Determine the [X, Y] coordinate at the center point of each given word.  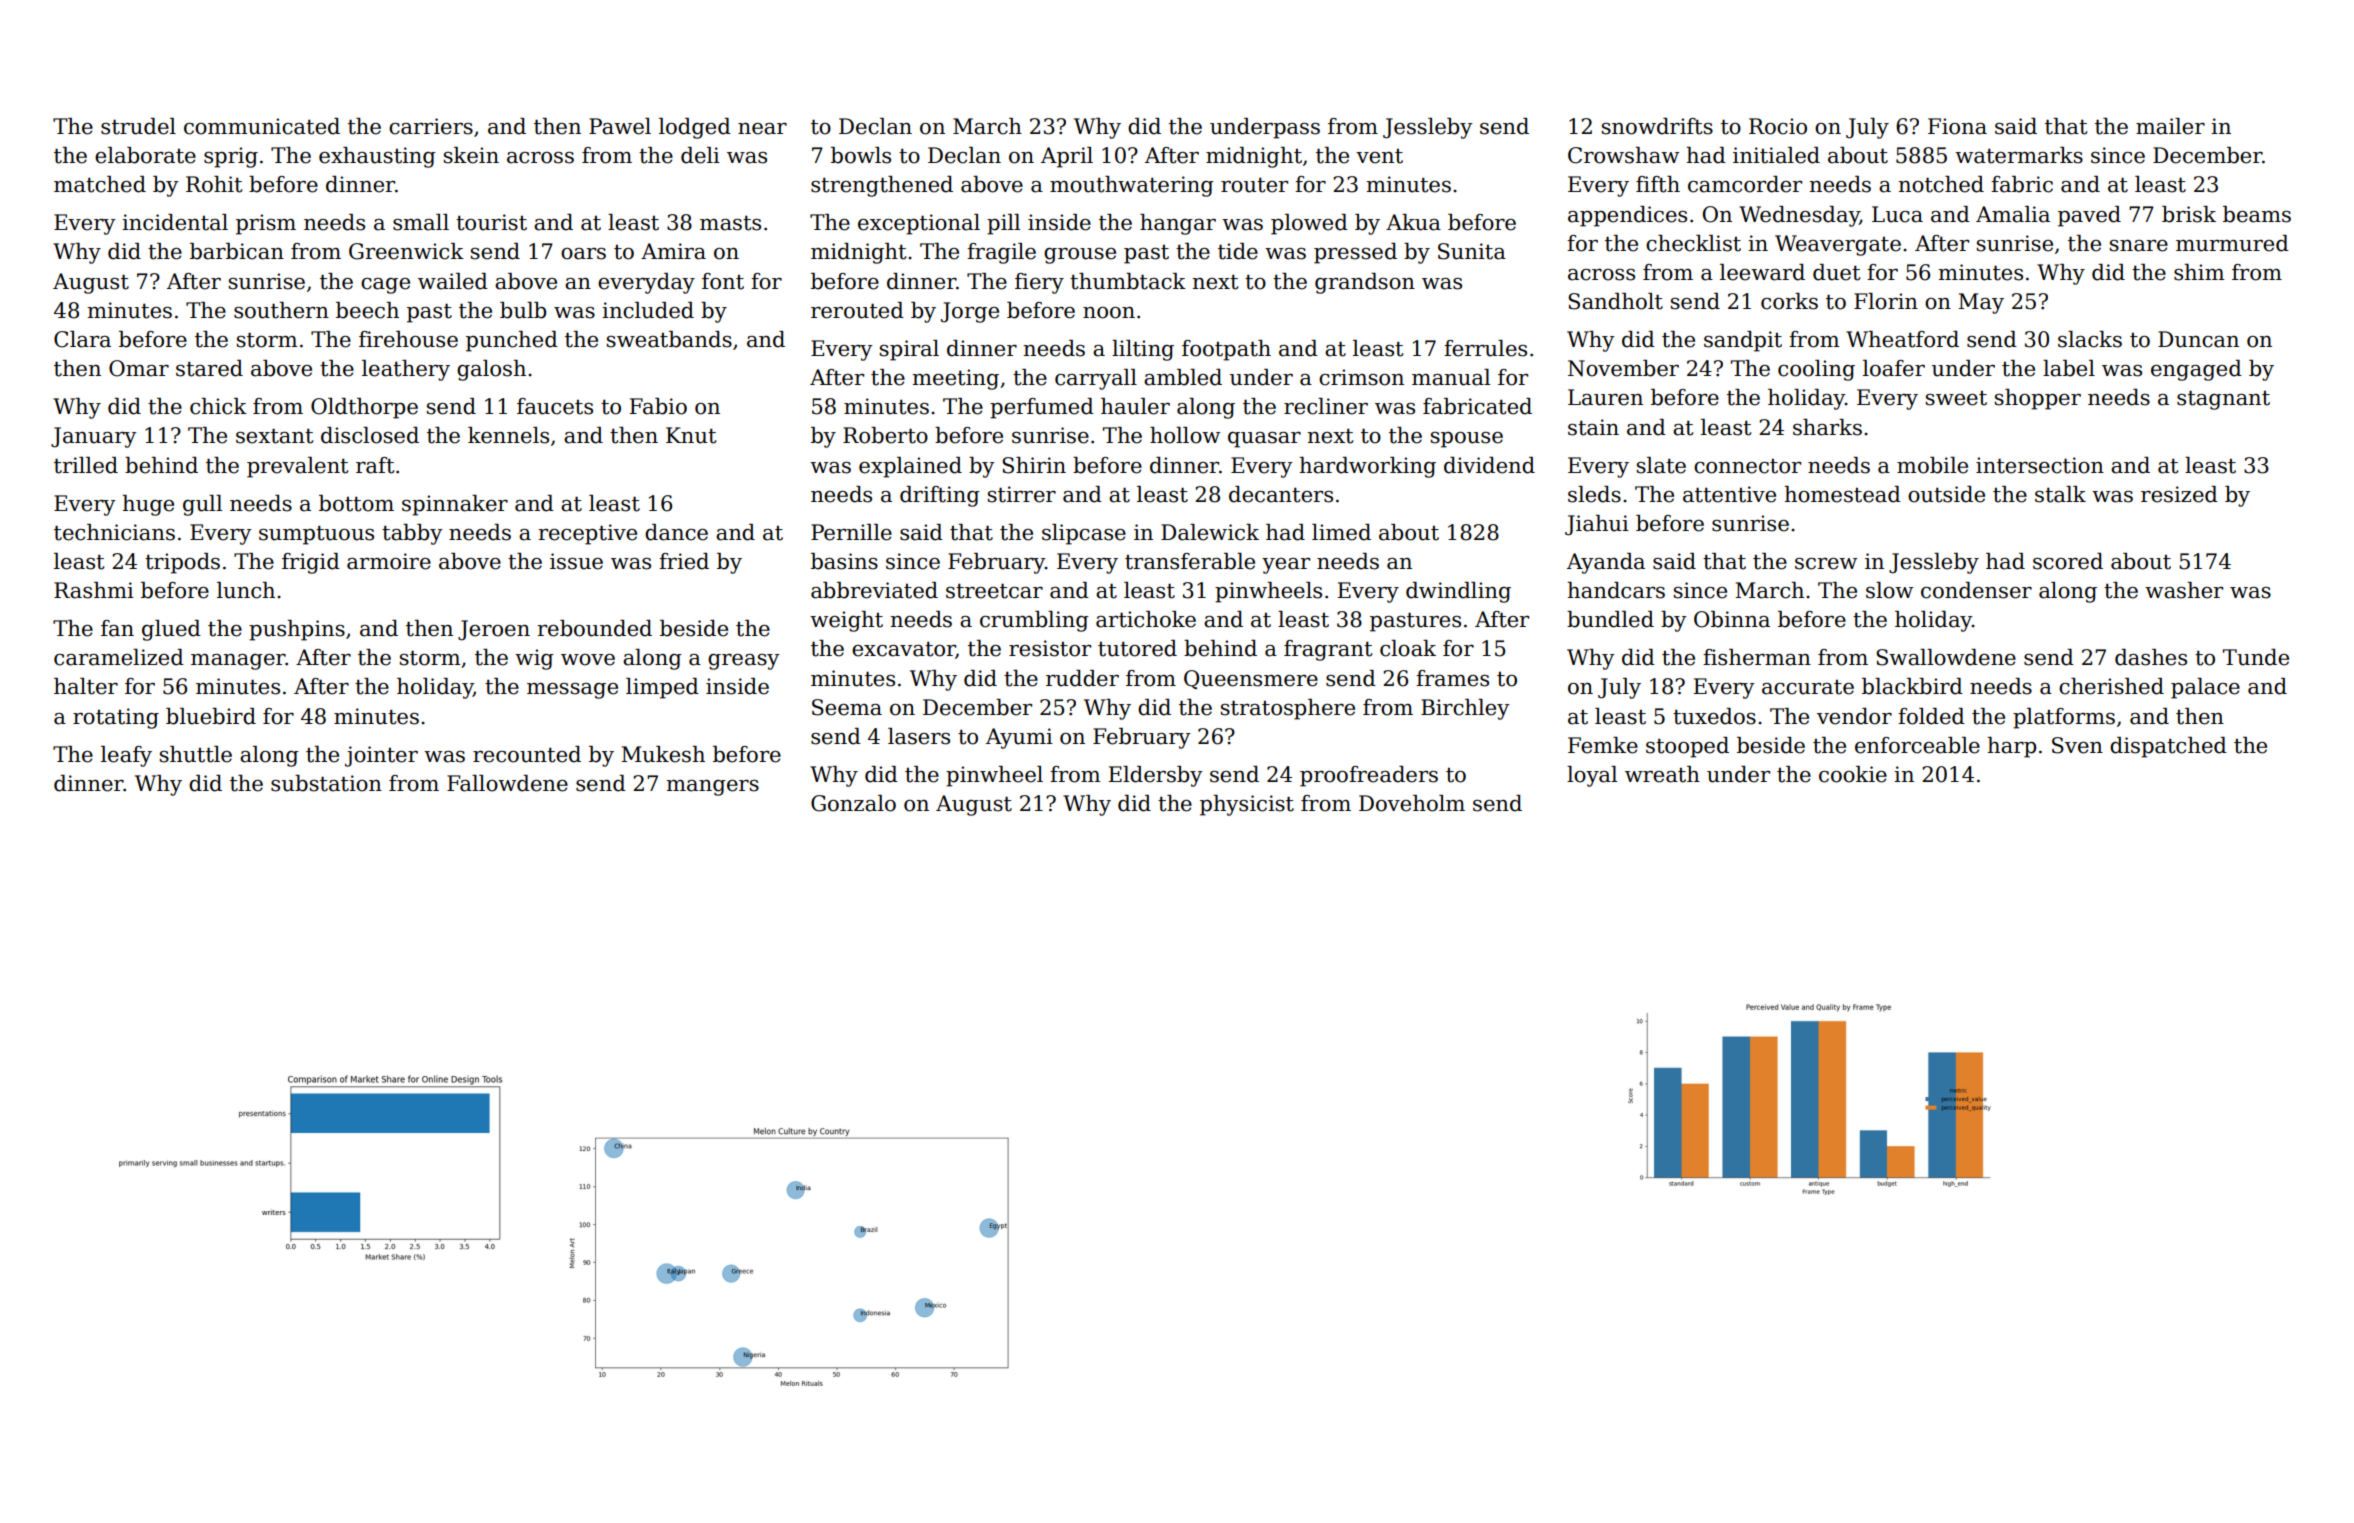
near [762, 129]
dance [676, 532]
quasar [1264, 440]
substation [326, 783]
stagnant [2223, 400]
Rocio [1778, 126]
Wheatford [1902, 339]
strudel [138, 126]
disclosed [370, 435]
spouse [1467, 440]
